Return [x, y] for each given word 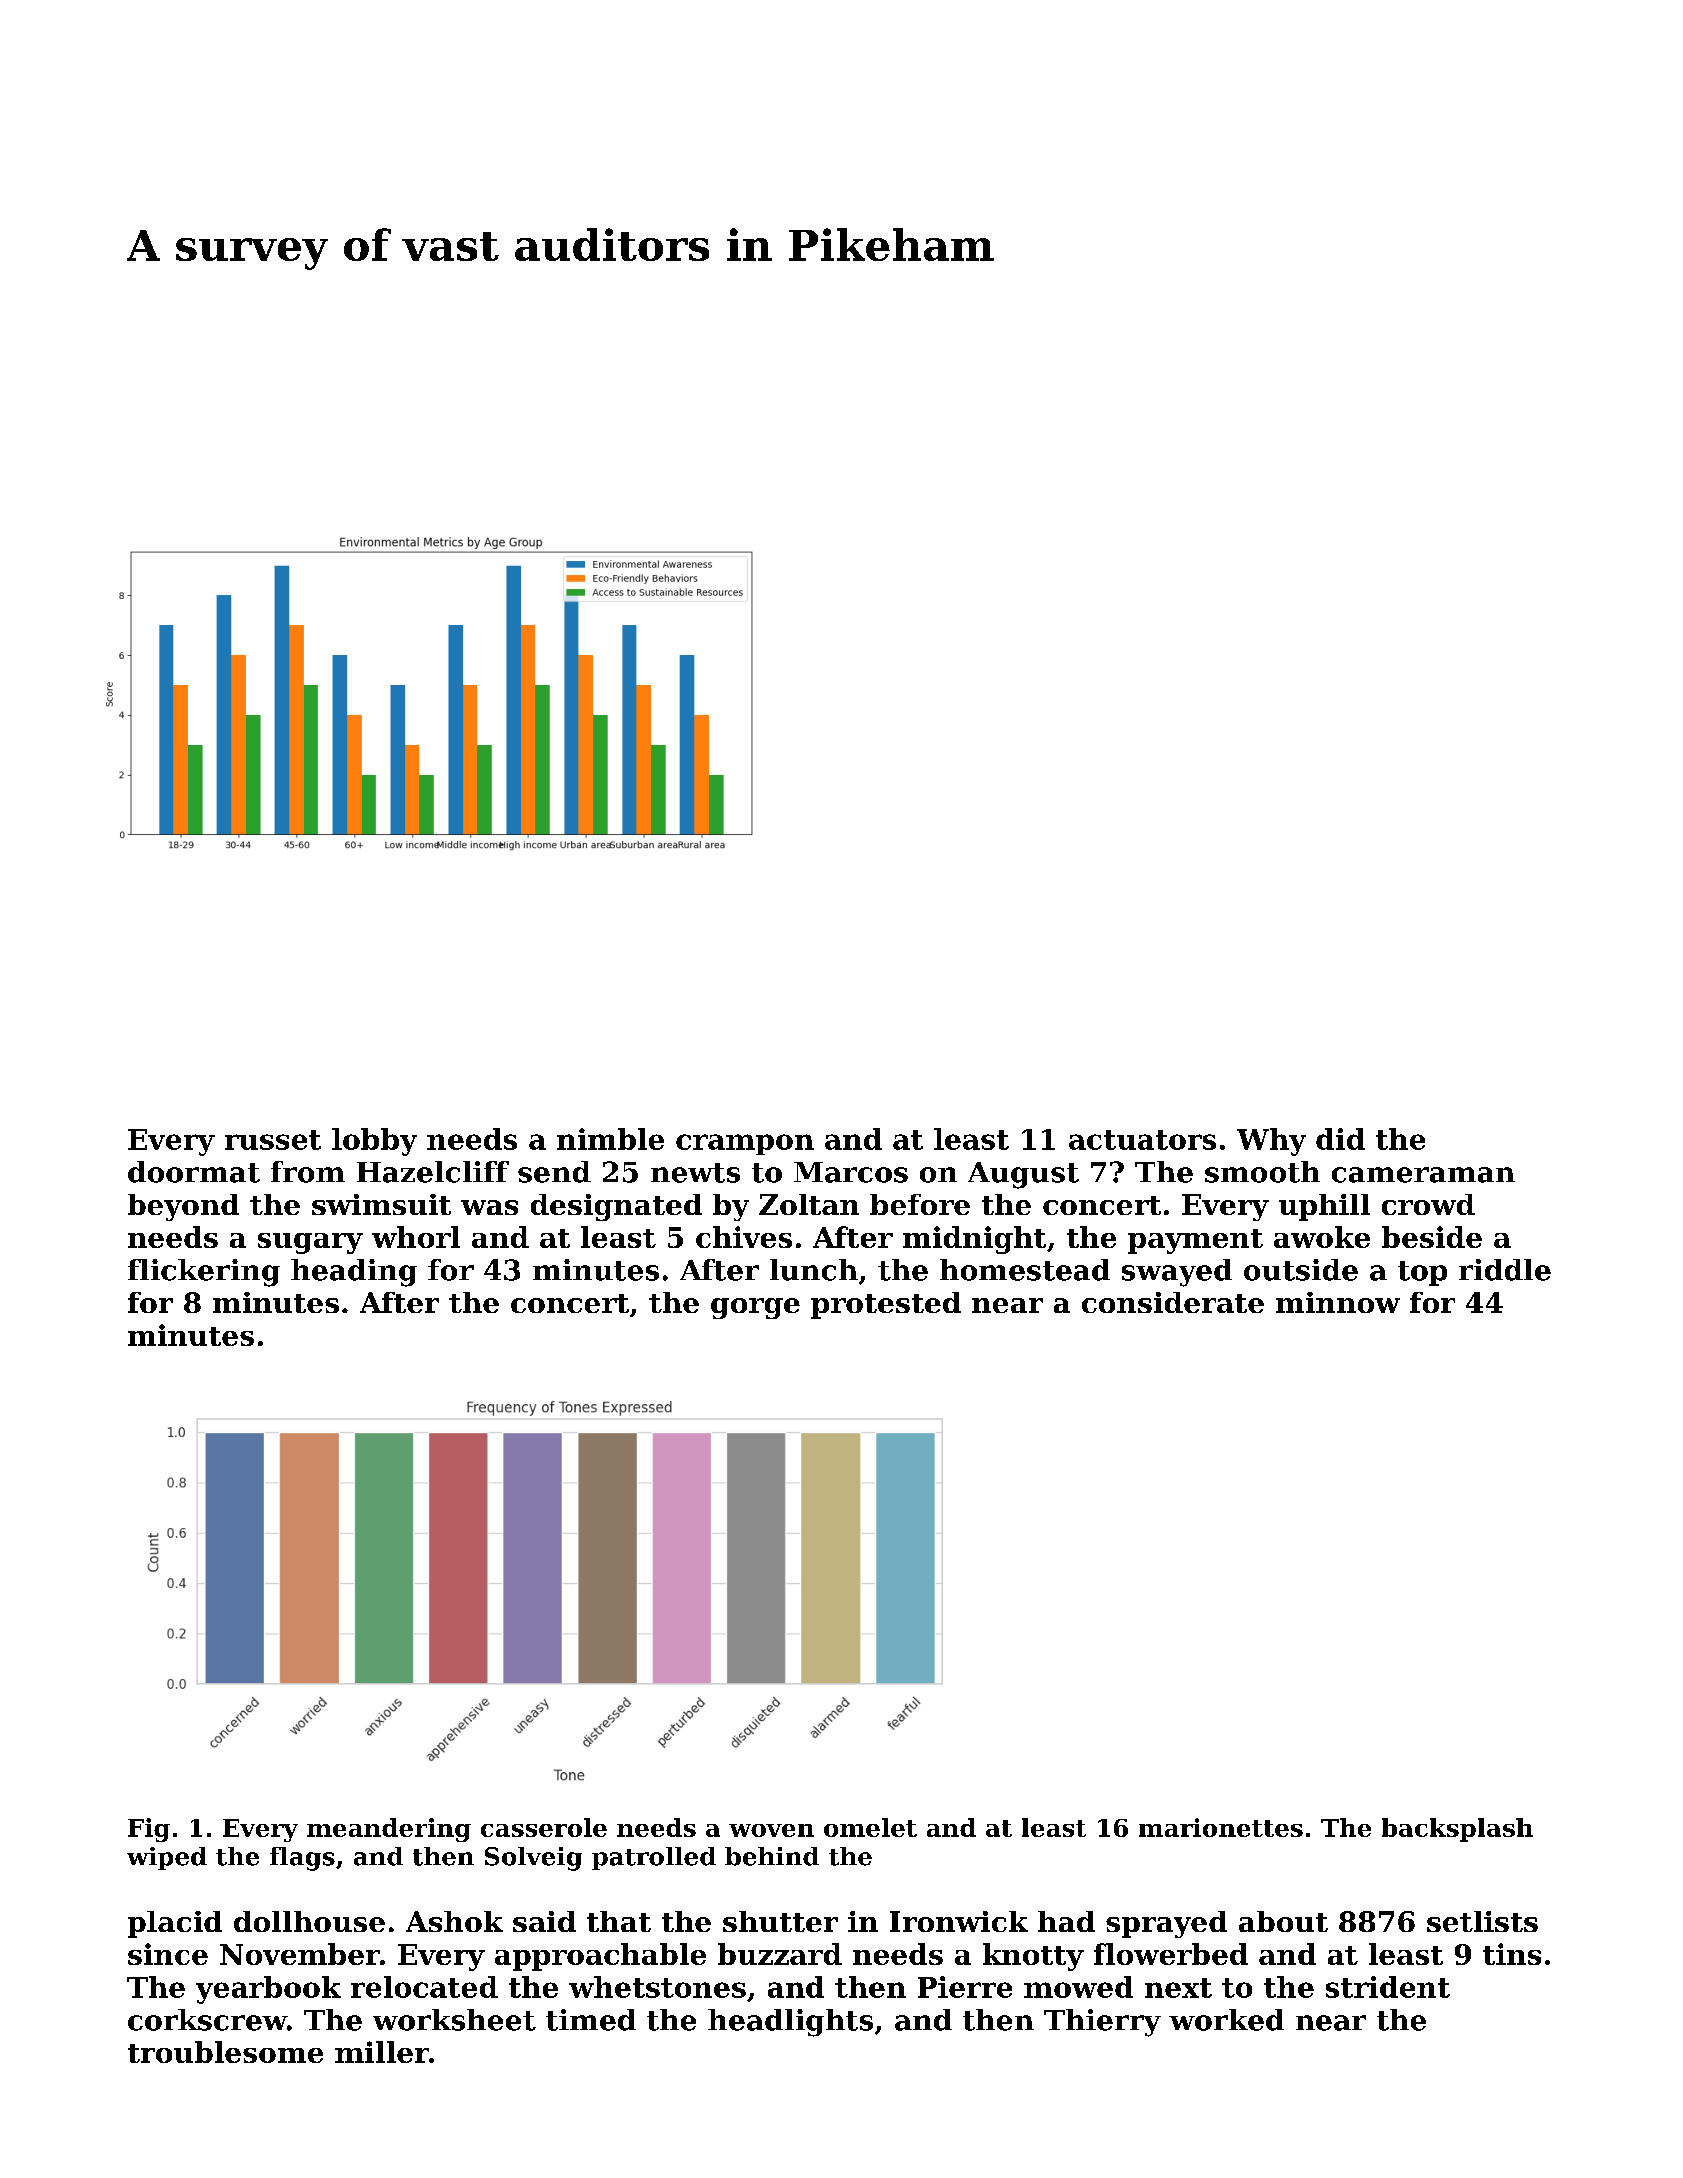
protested [886, 1305]
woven [771, 1830]
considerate [1173, 1302]
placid [175, 1924]
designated [616, 1207]
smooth [1262, 1172]
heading [354, 1273]
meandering [389, 1830]
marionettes [1221, 1827]
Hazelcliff [433, 1172]
